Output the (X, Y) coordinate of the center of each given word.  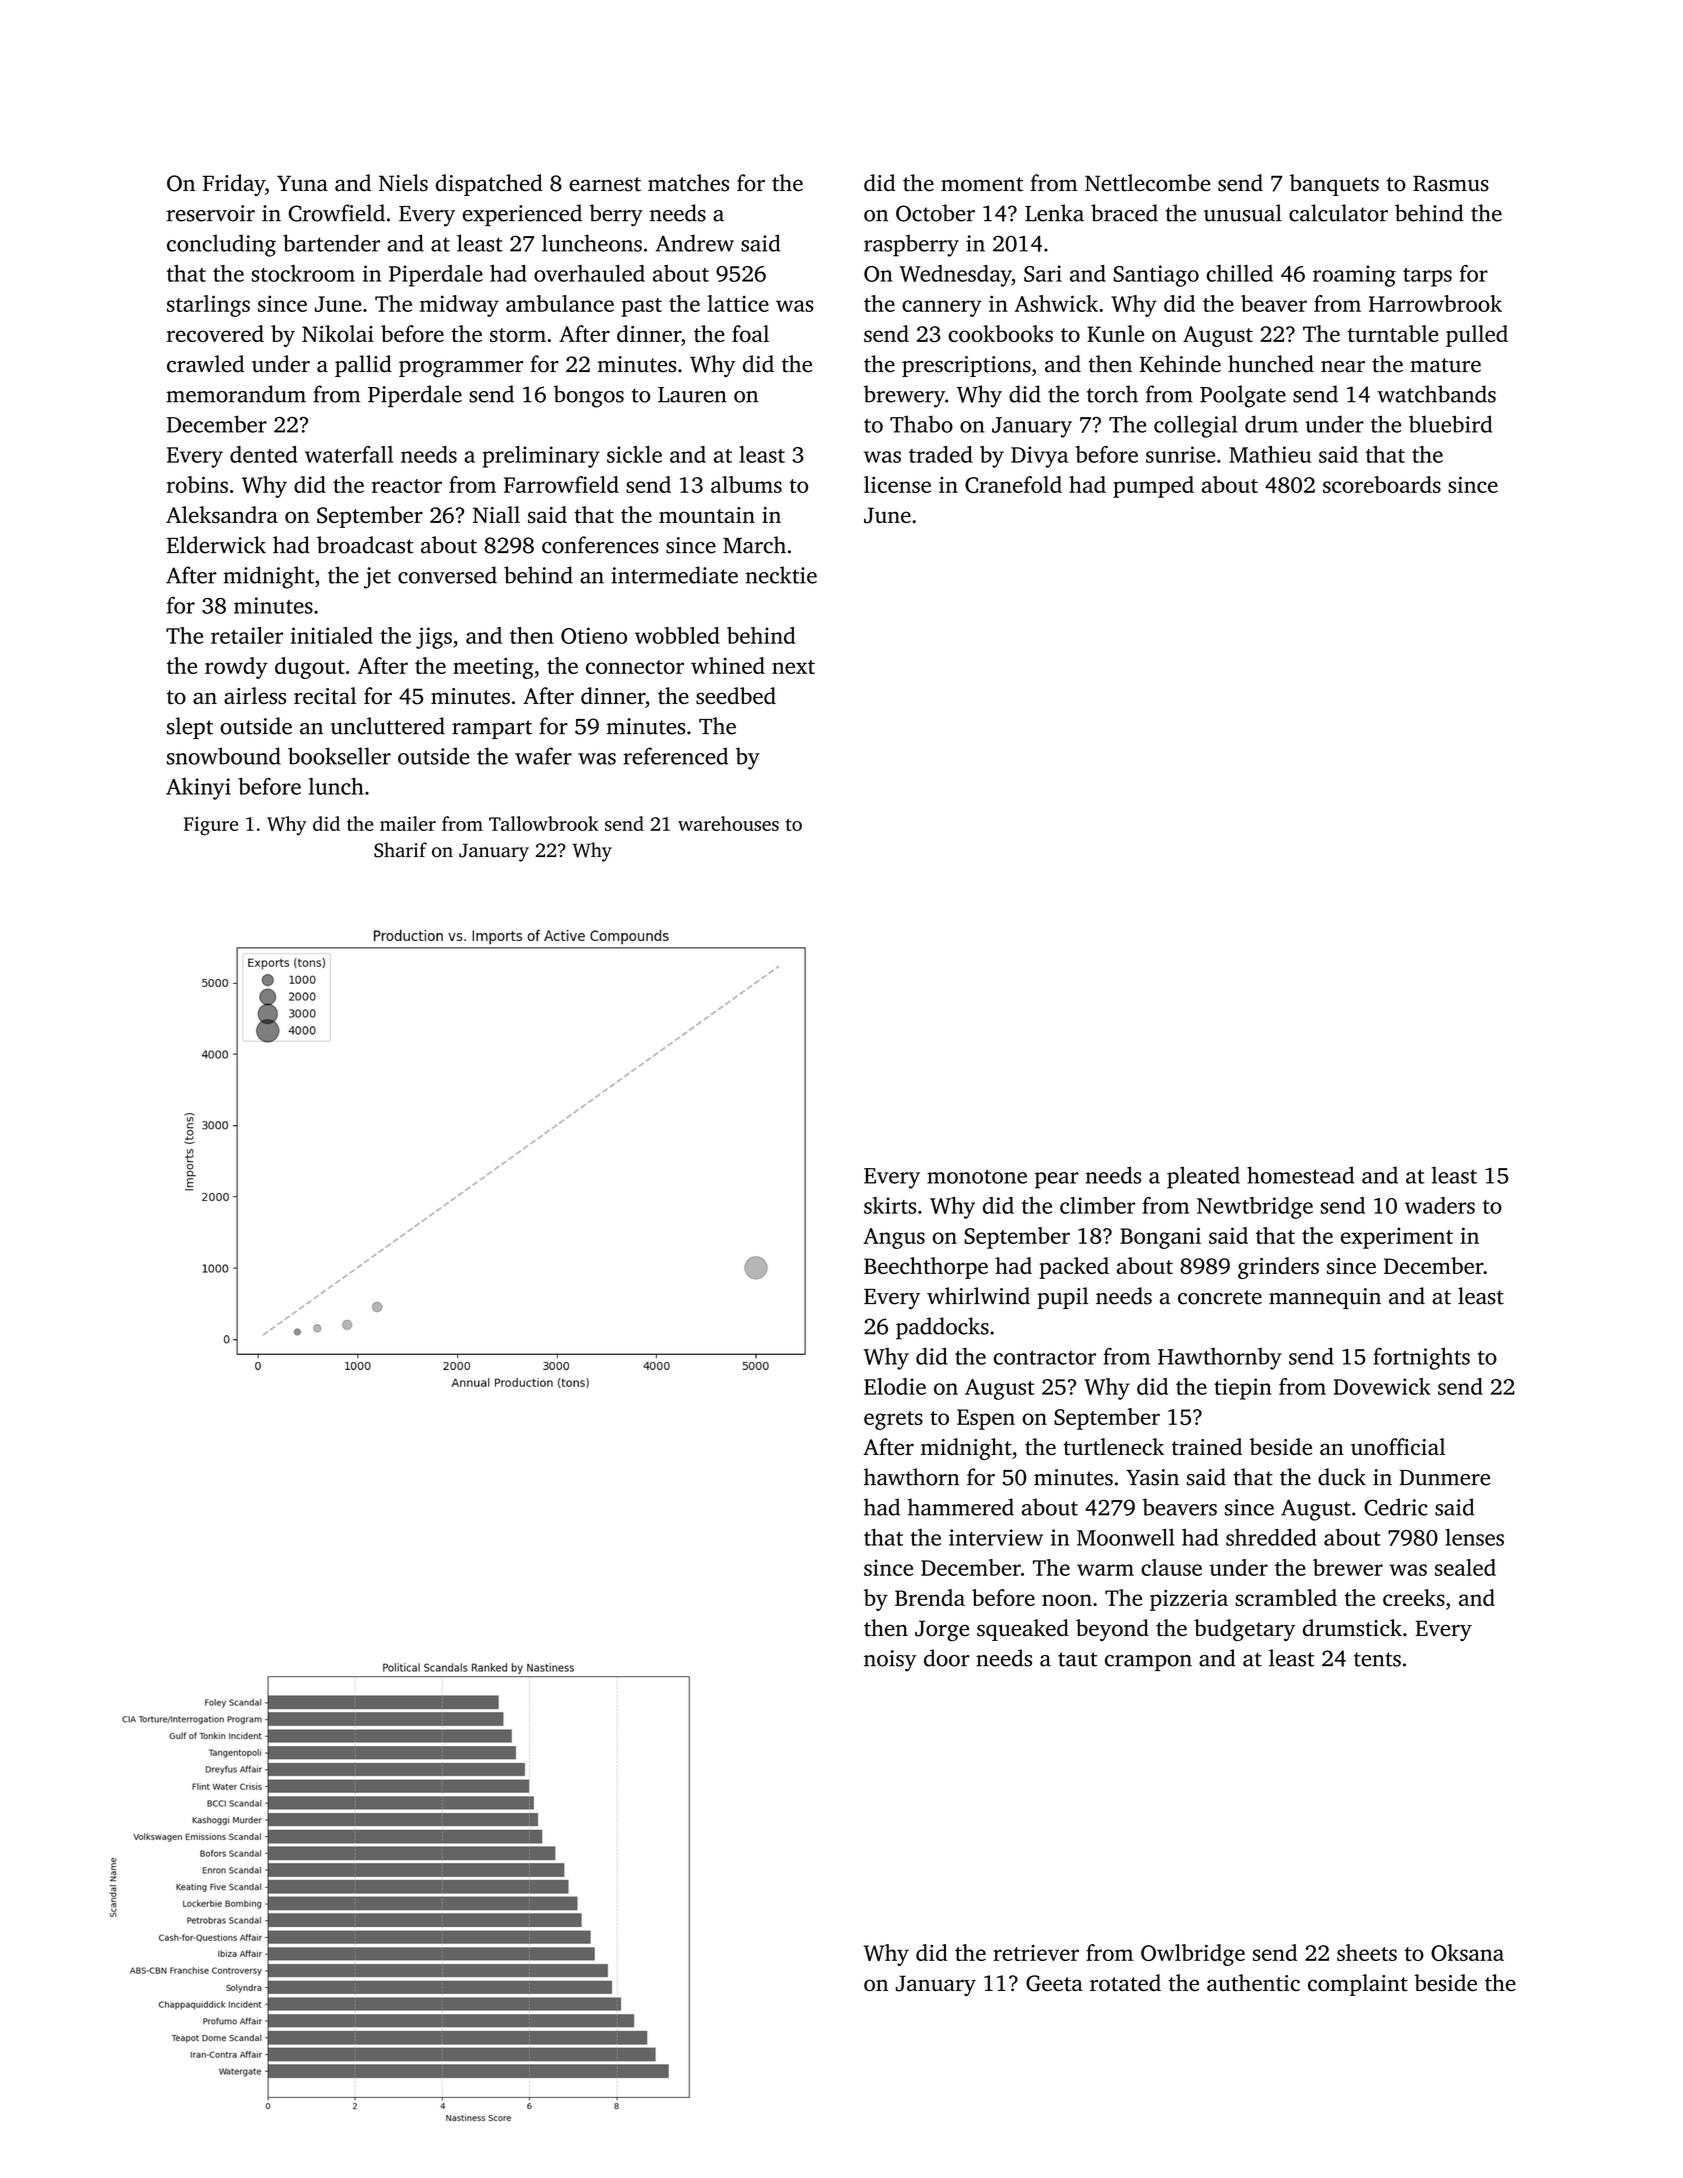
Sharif (400, 850)
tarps (1427, 277)
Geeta (1054, 1983)
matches (688, 183)
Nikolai (338, 333)
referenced (675, 756)
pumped (1153, 487)
